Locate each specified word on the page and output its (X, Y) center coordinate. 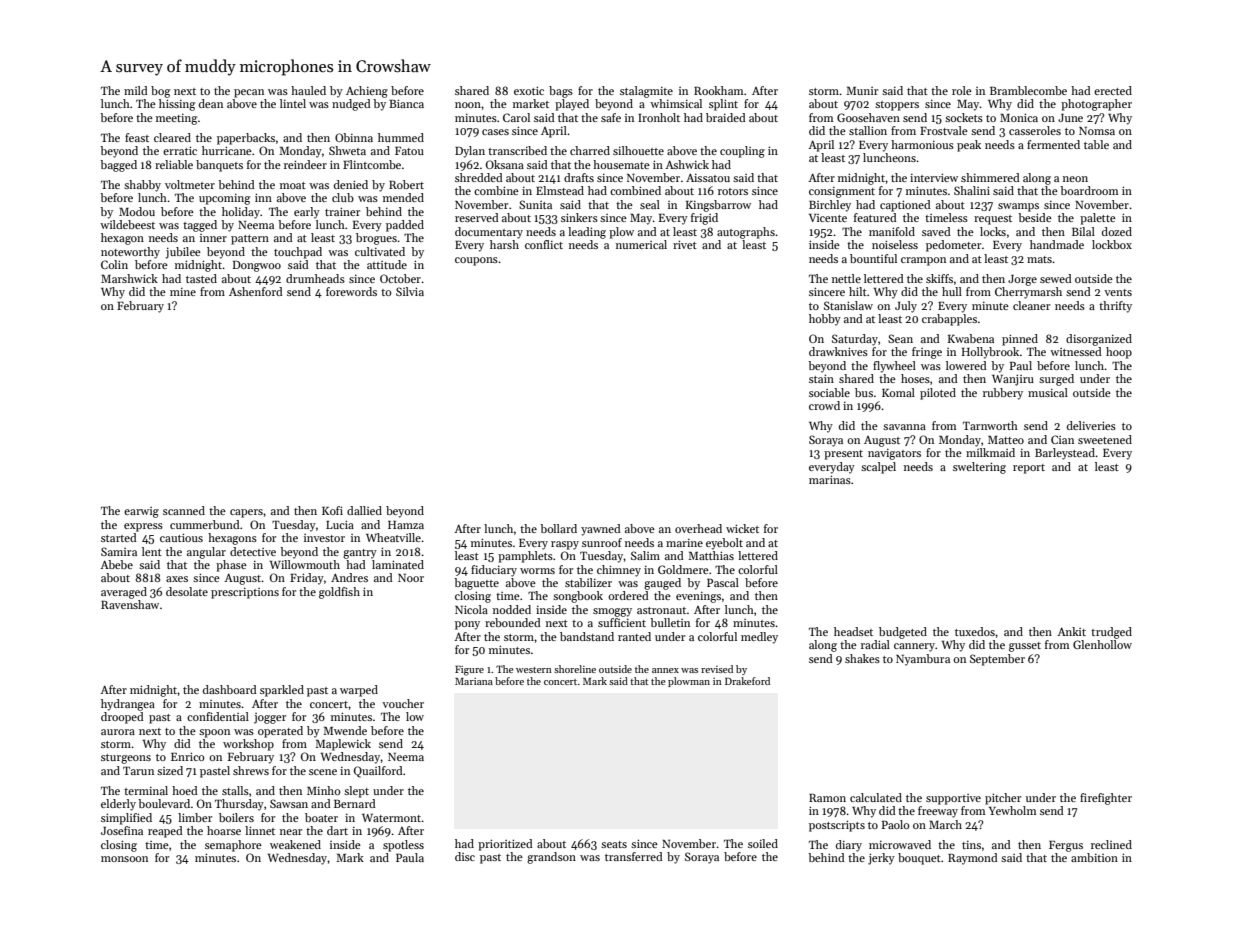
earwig (141, 512)
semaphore (233, 846)
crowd (824, 405)
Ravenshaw (130, 604)
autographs (746, 233)
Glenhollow (1102, 644)
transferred (634, 856)
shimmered (990, 177)
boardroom (1089, 190)
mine (183, 292)
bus (864, 392)
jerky (881, 859)
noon (468, 105)
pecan (249, 93)
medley (759, 638)
